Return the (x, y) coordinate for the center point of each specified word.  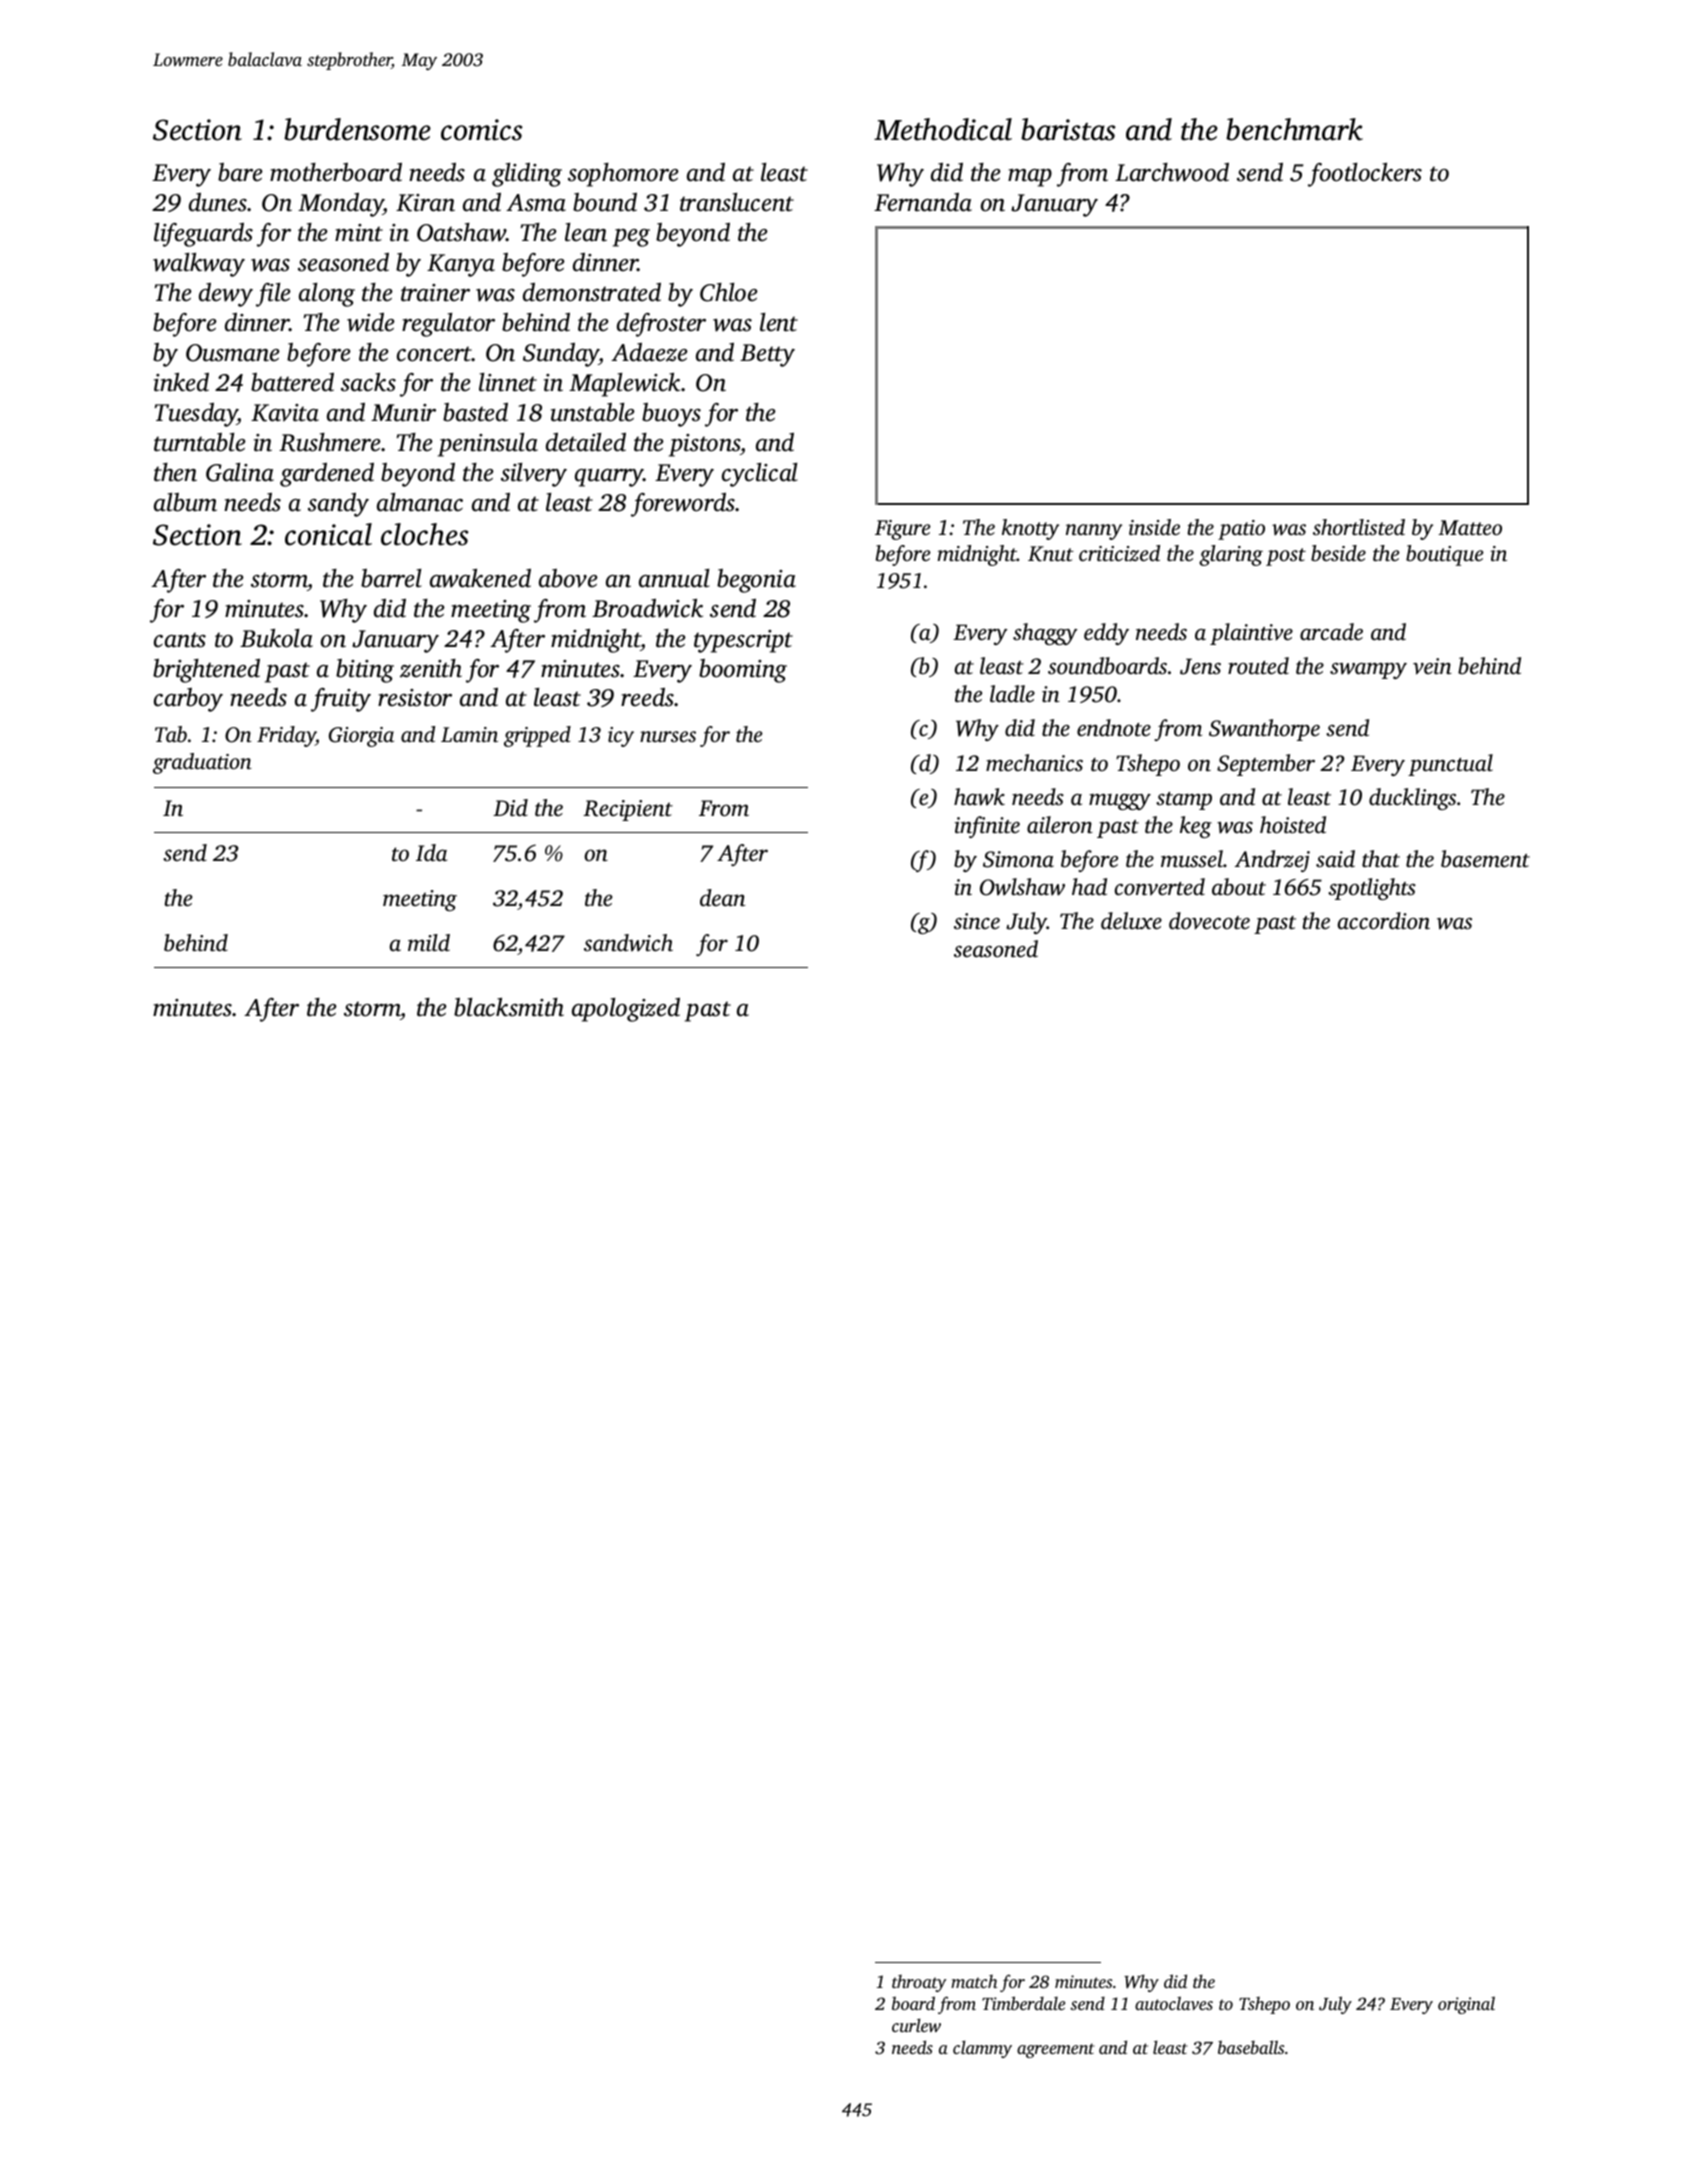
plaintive (1251, 634)
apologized (626, 1010)
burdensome (357, 129)
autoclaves (1174, 2003)
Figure (903, 530)
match (974, 1981)
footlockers (1365, 175)
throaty (919, 1983)
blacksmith (509, 1007)
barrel (391, 578)
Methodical (943, 129)
